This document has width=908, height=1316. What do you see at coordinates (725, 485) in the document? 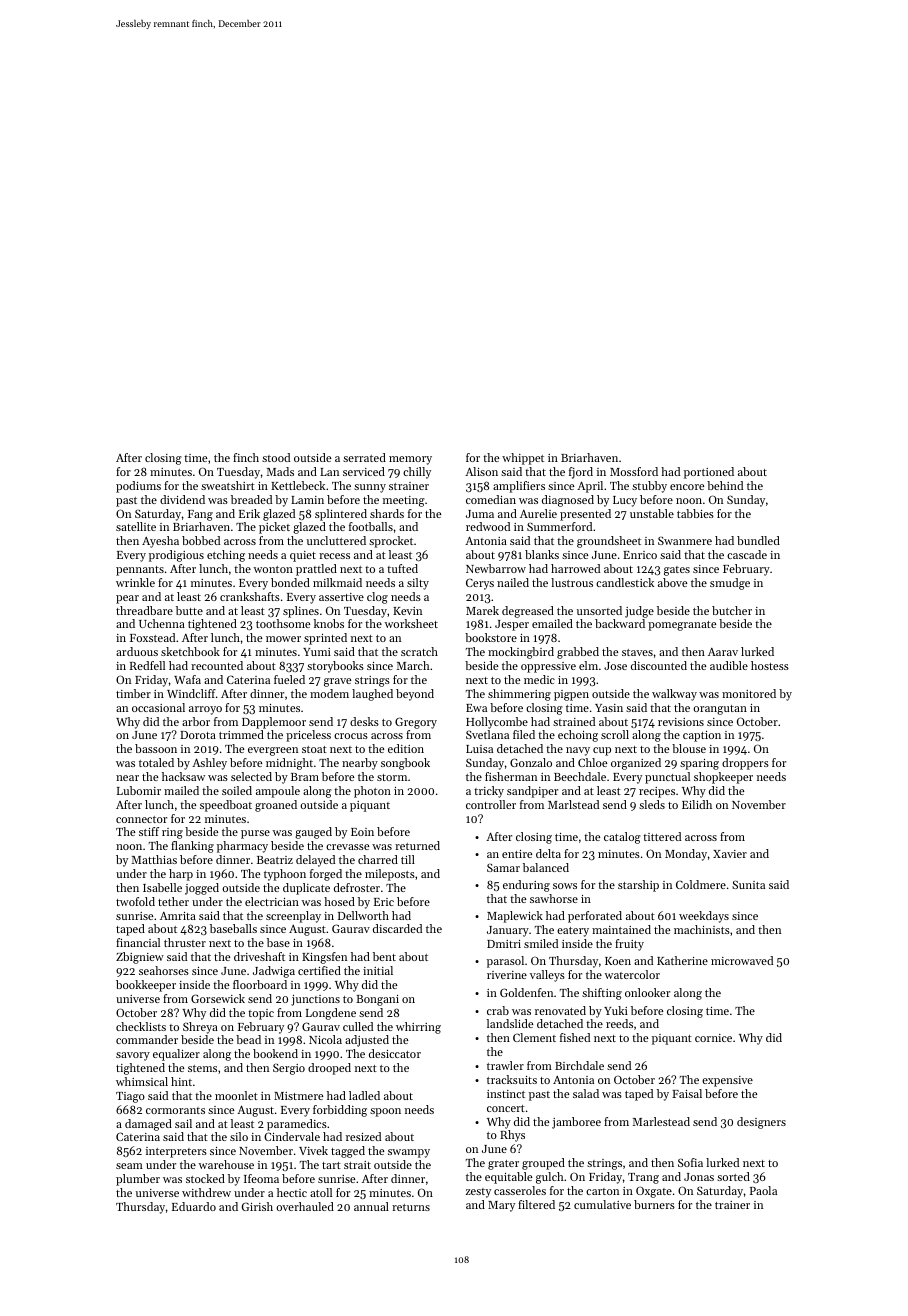
I see `behind` at bounding box center [725, 485].
